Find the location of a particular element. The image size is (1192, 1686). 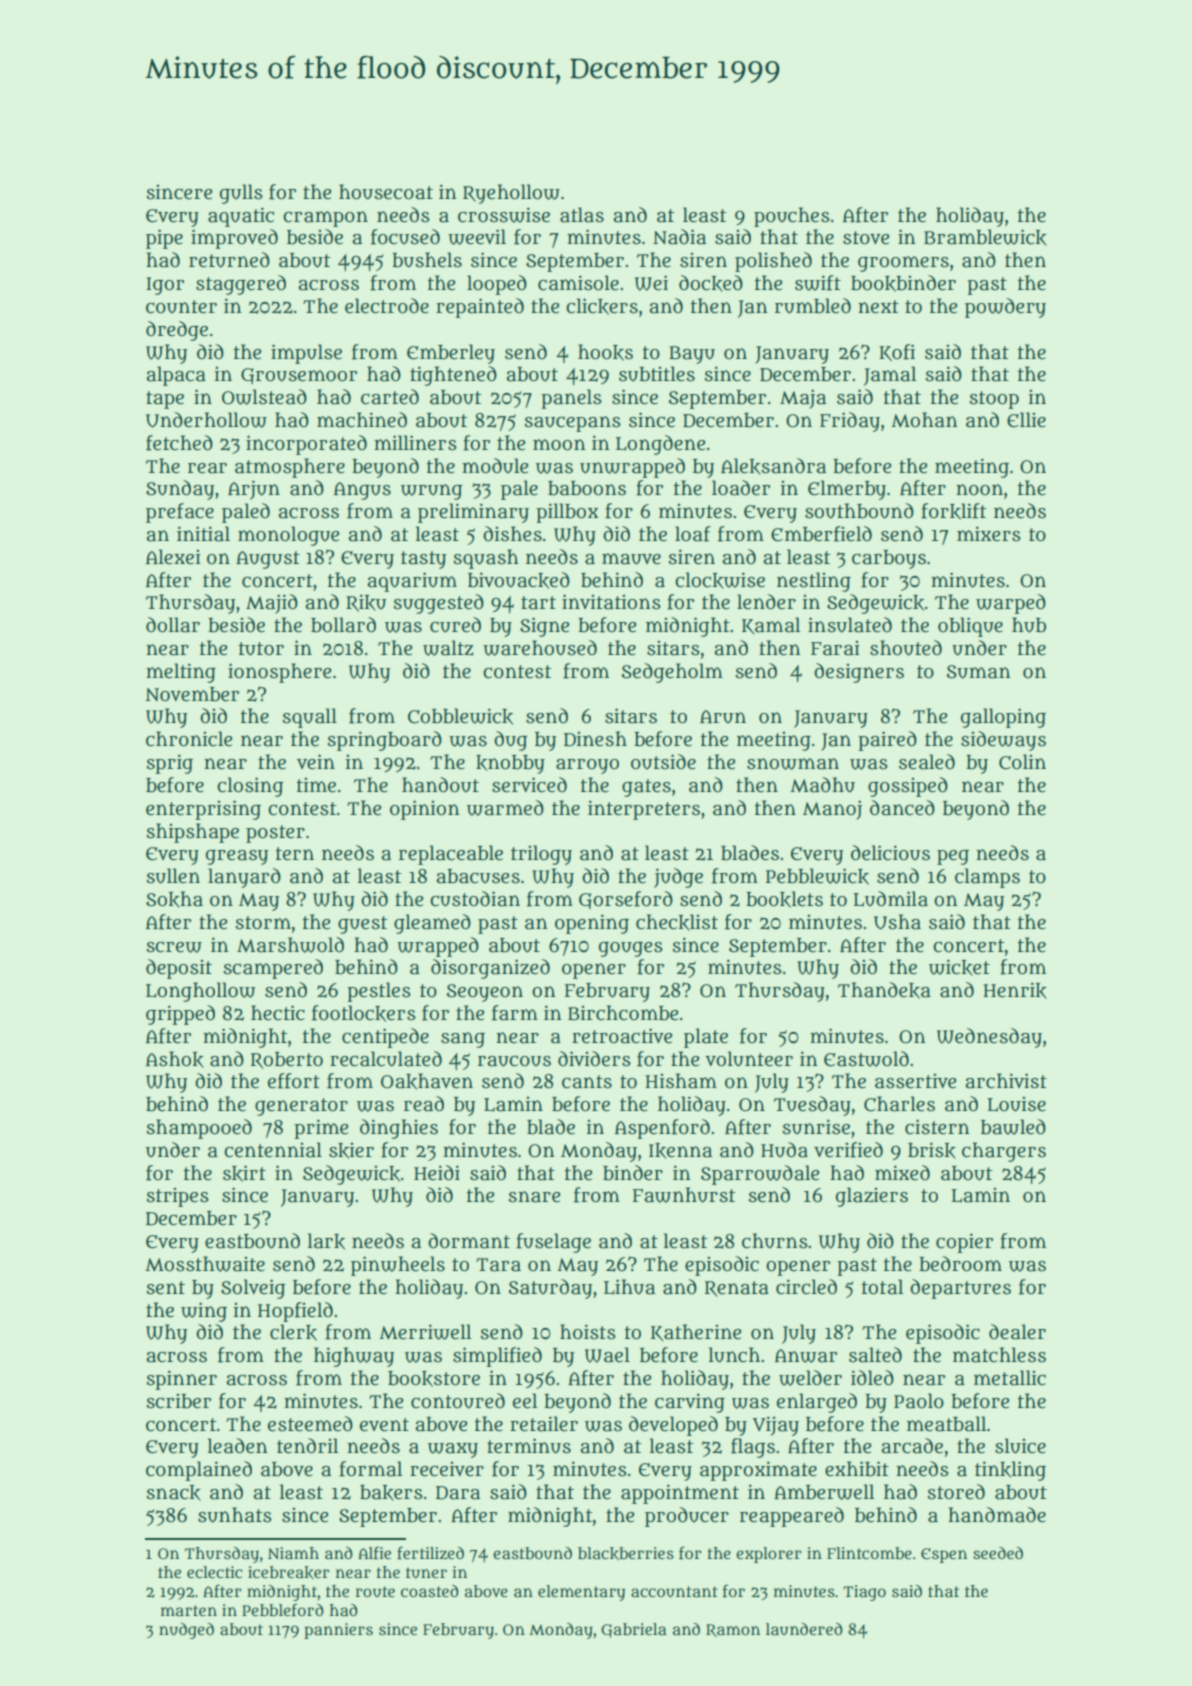

developed is located at coordinates (673, 1426).
